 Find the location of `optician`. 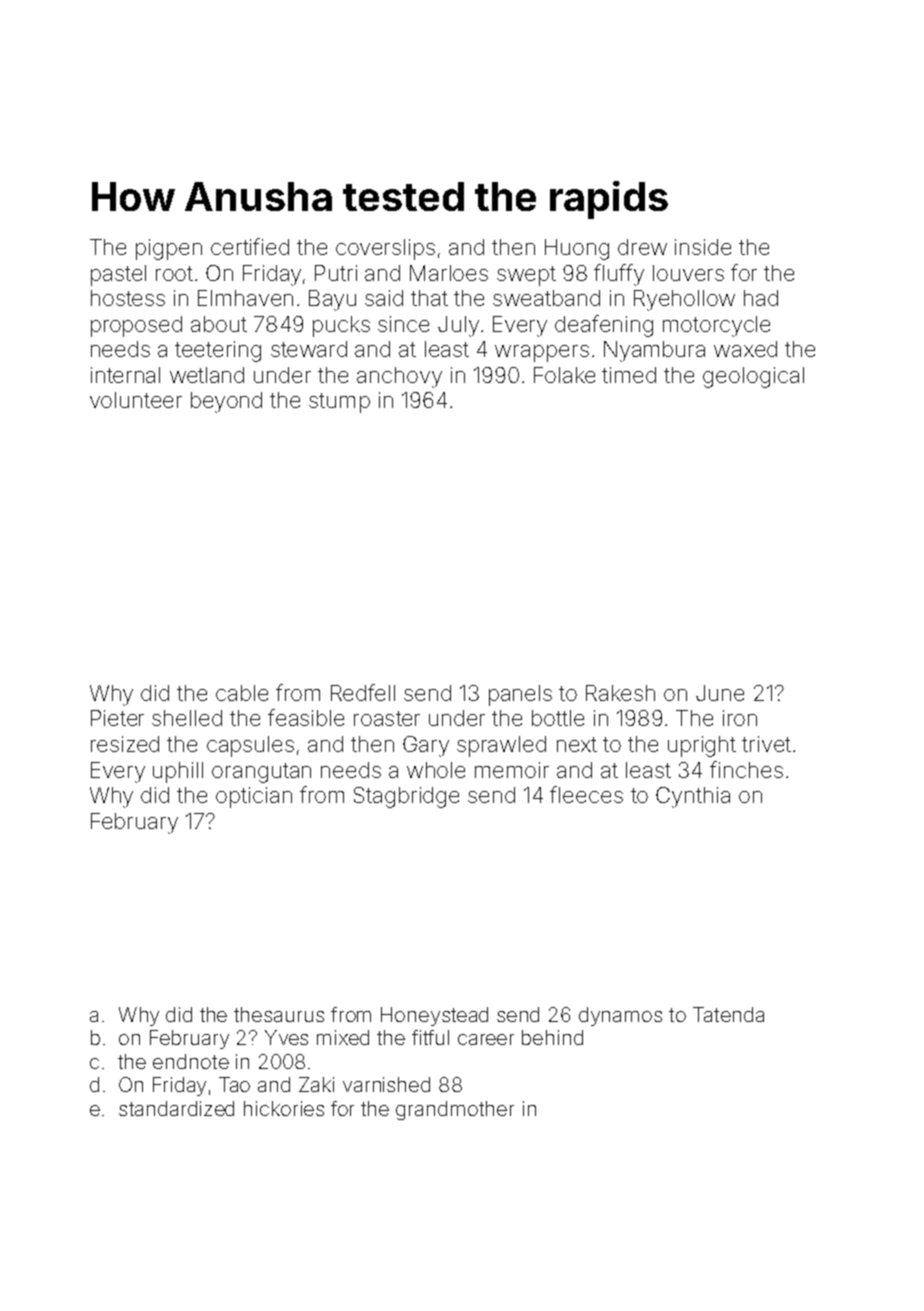

optician is located at coordinates (254, 797).
